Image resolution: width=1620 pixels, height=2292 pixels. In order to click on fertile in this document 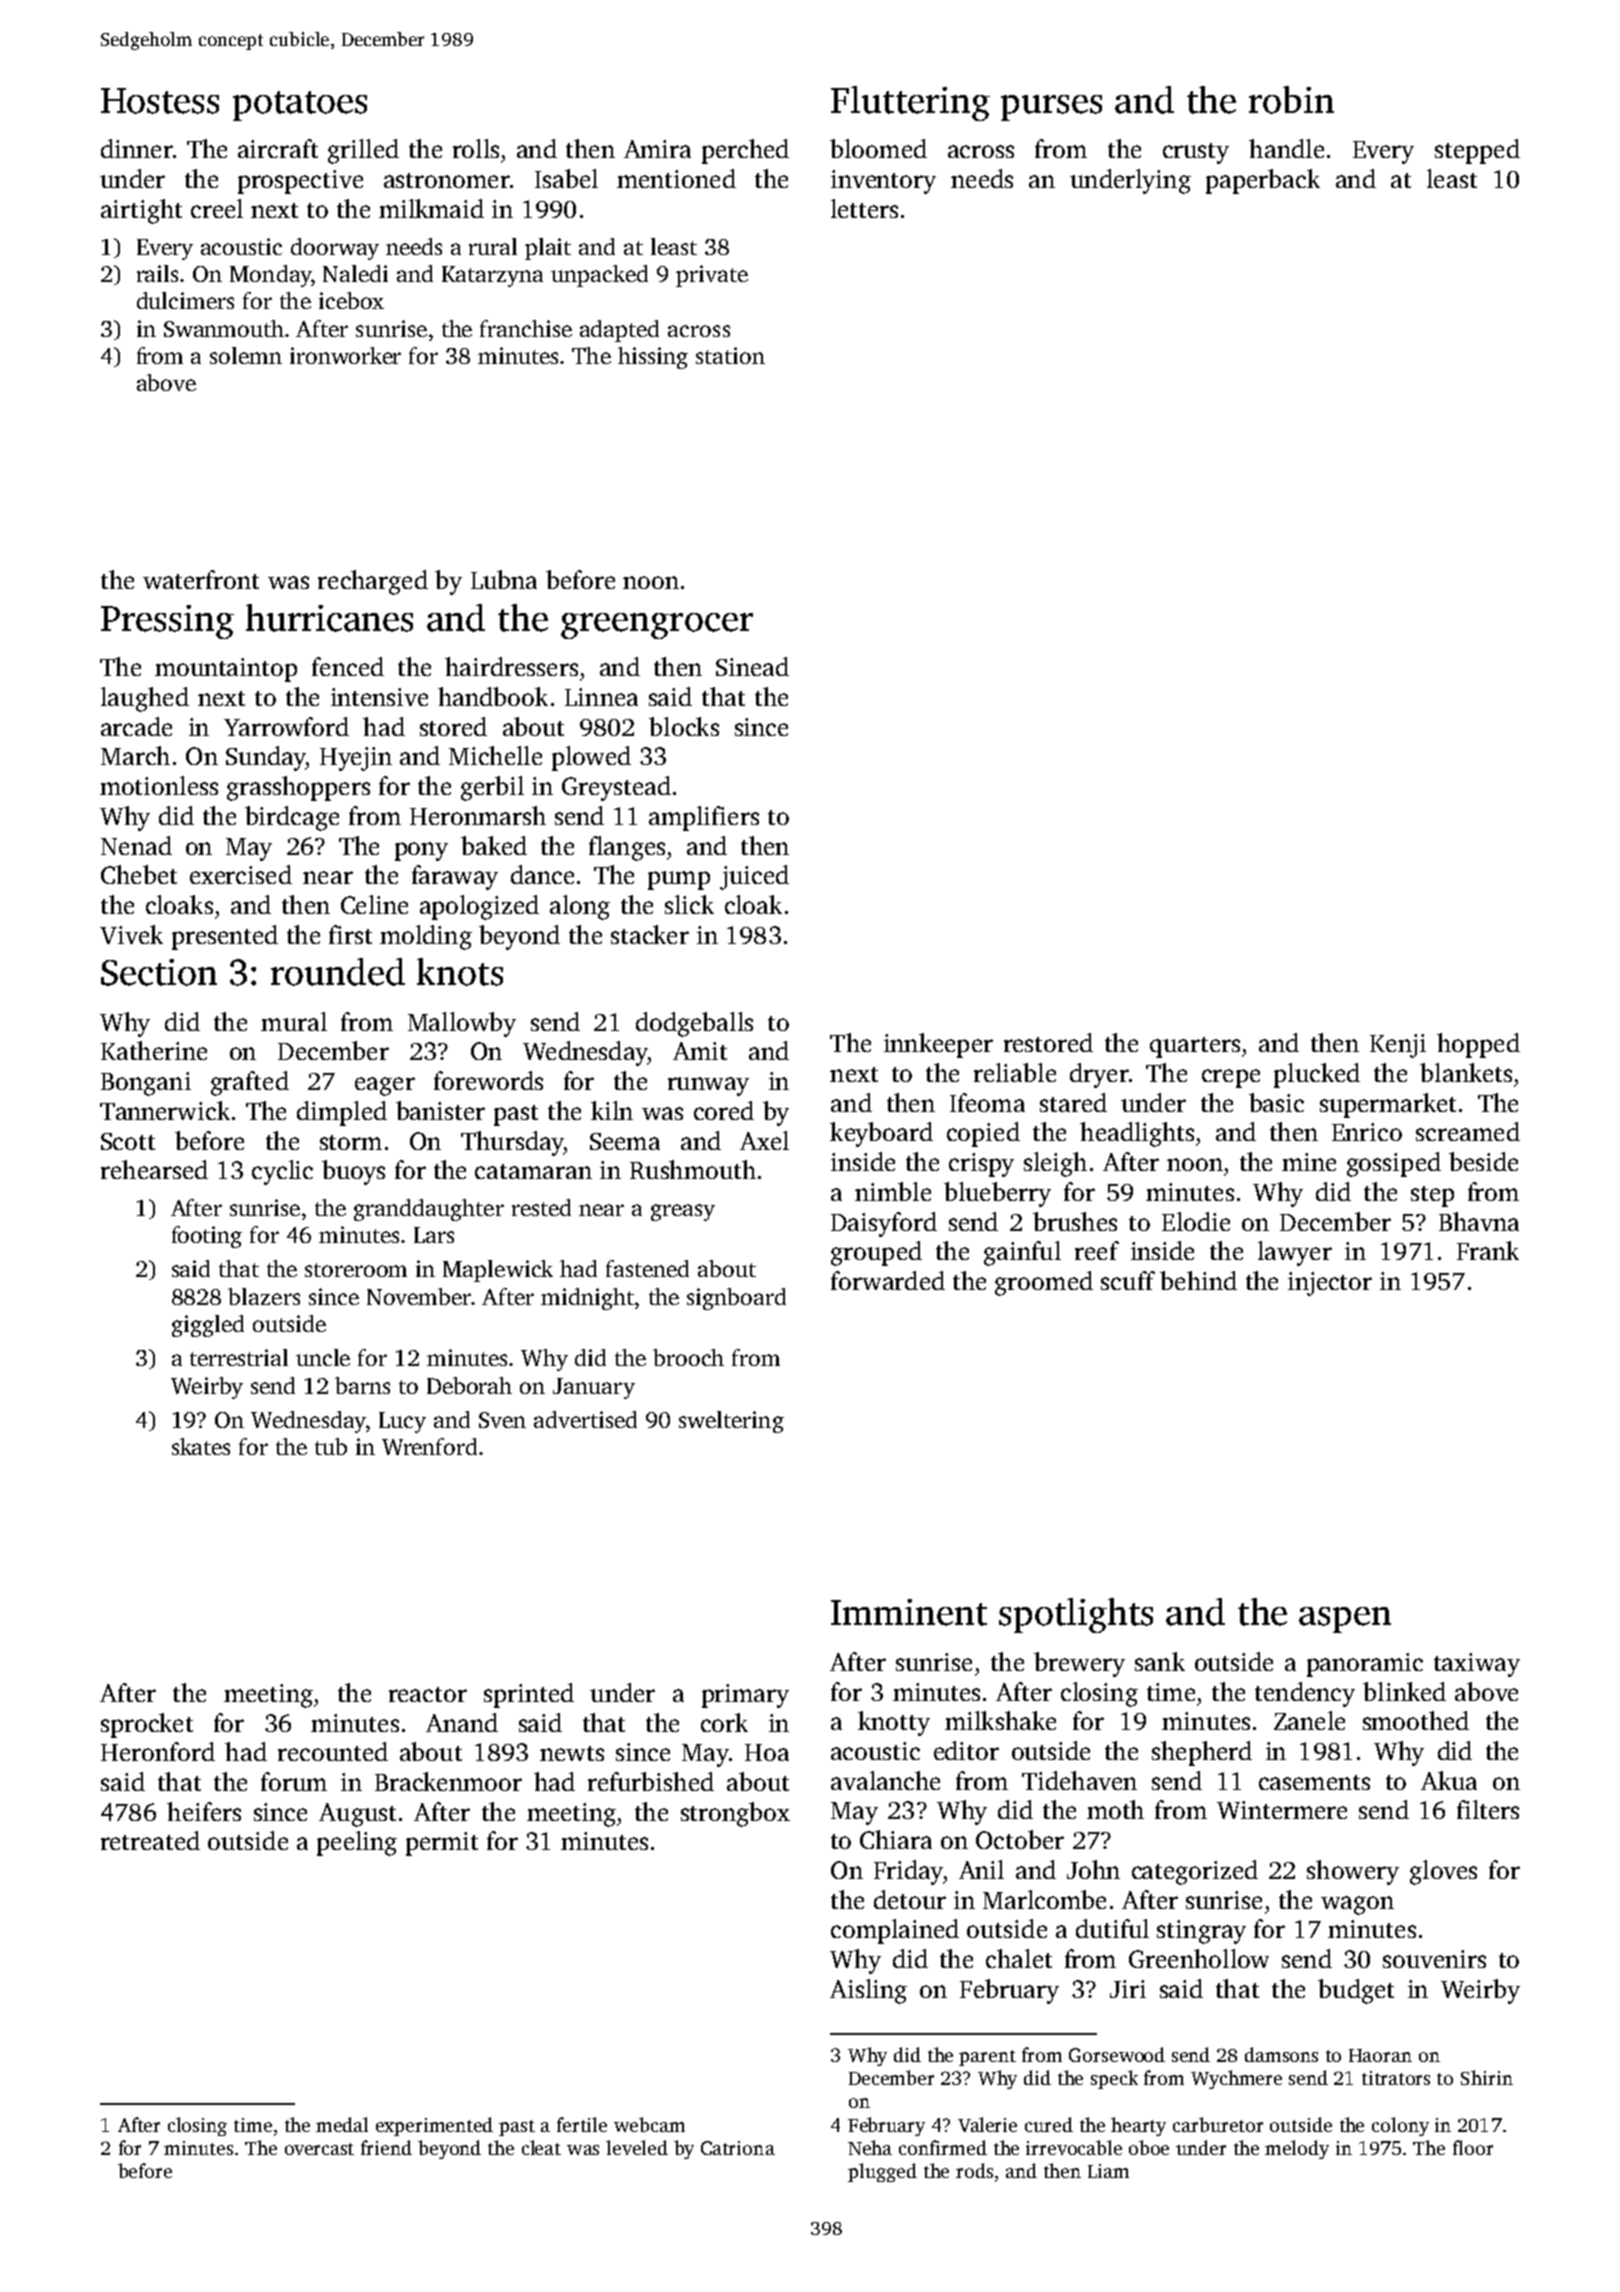, I will do `click(582, 2124)`.
